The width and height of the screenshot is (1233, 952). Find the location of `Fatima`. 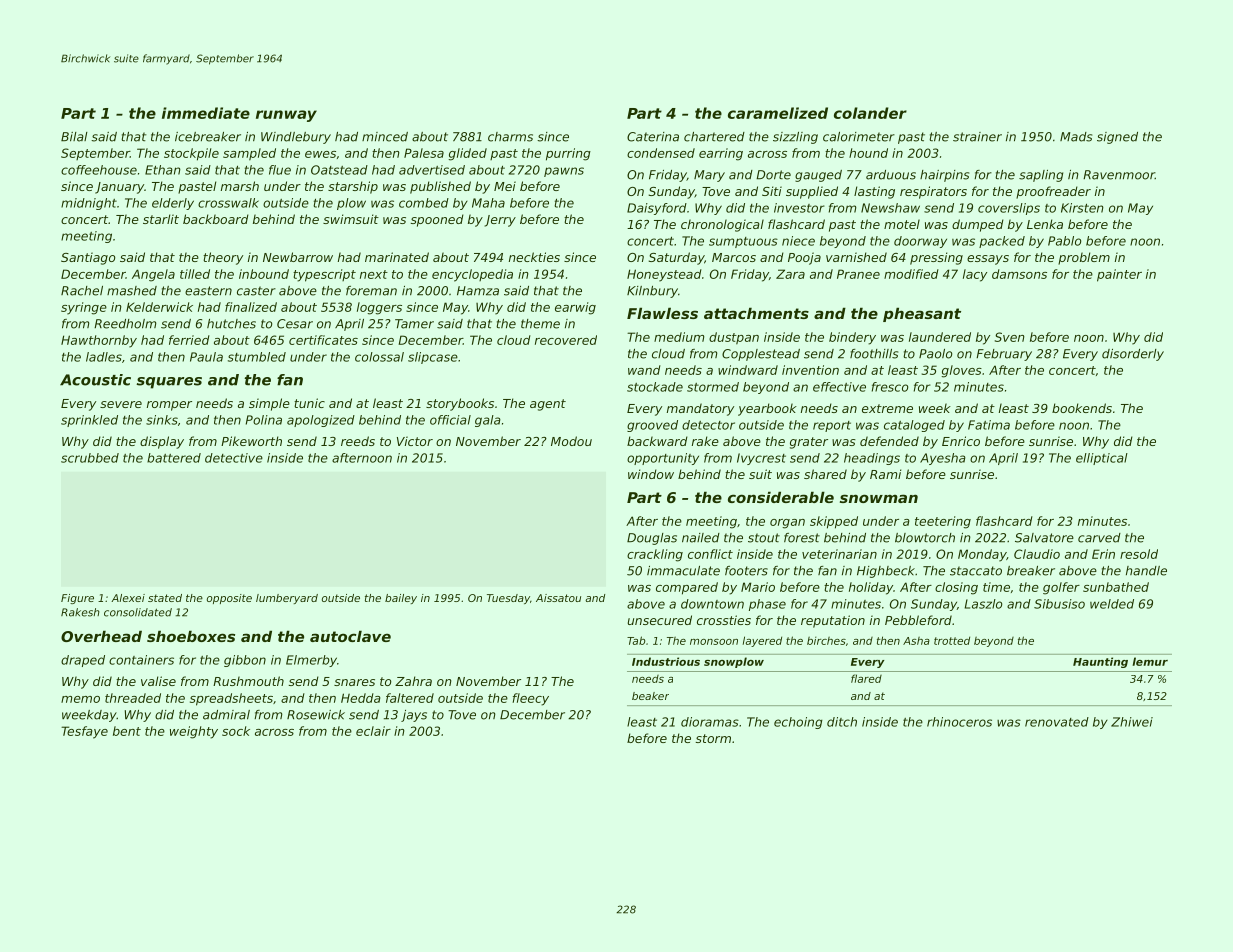

Fatima is located at coordinates (989, 425).
